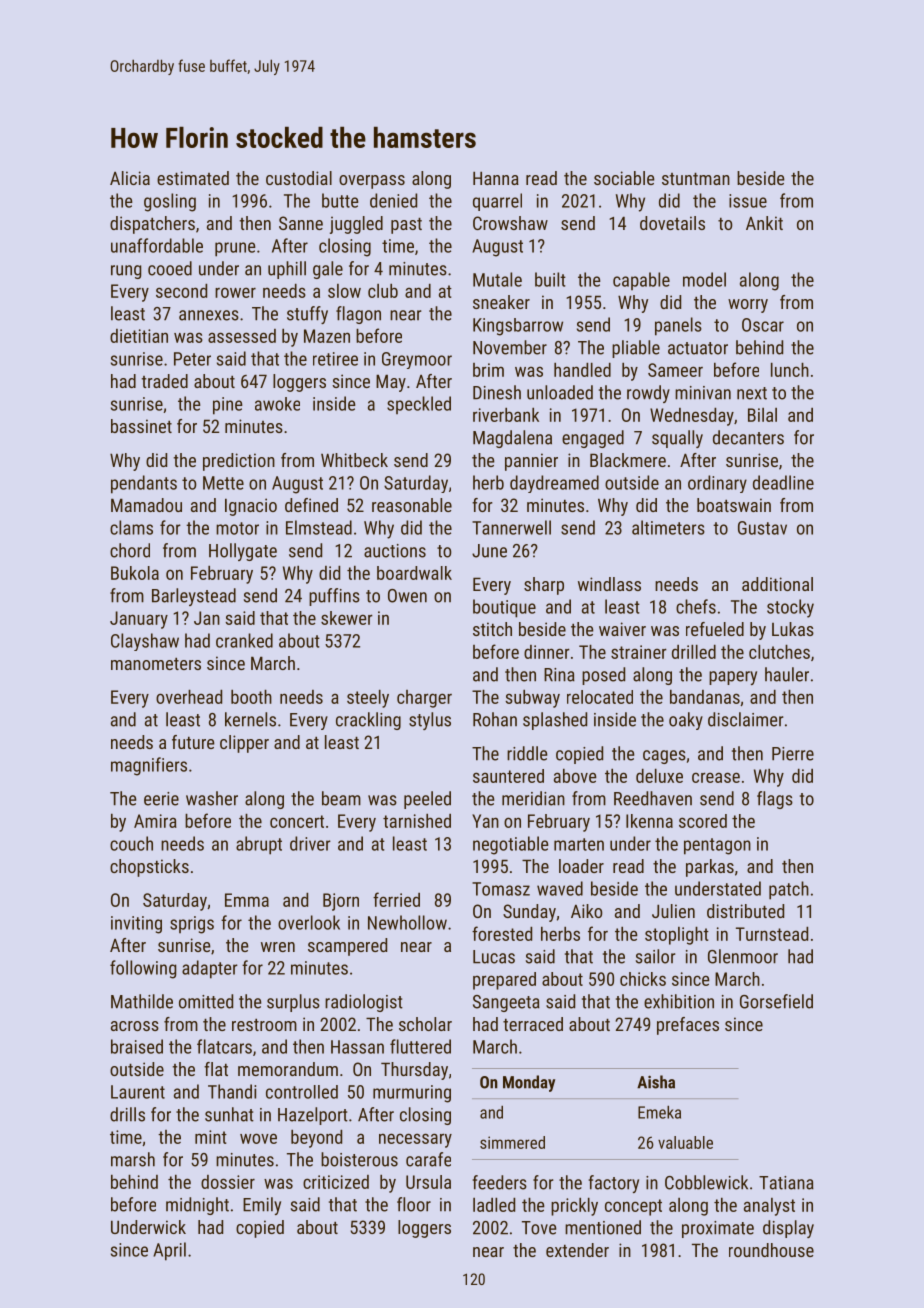  Describe the element at coordinates (395, 551) in the document. I see `auctions` at that location.
